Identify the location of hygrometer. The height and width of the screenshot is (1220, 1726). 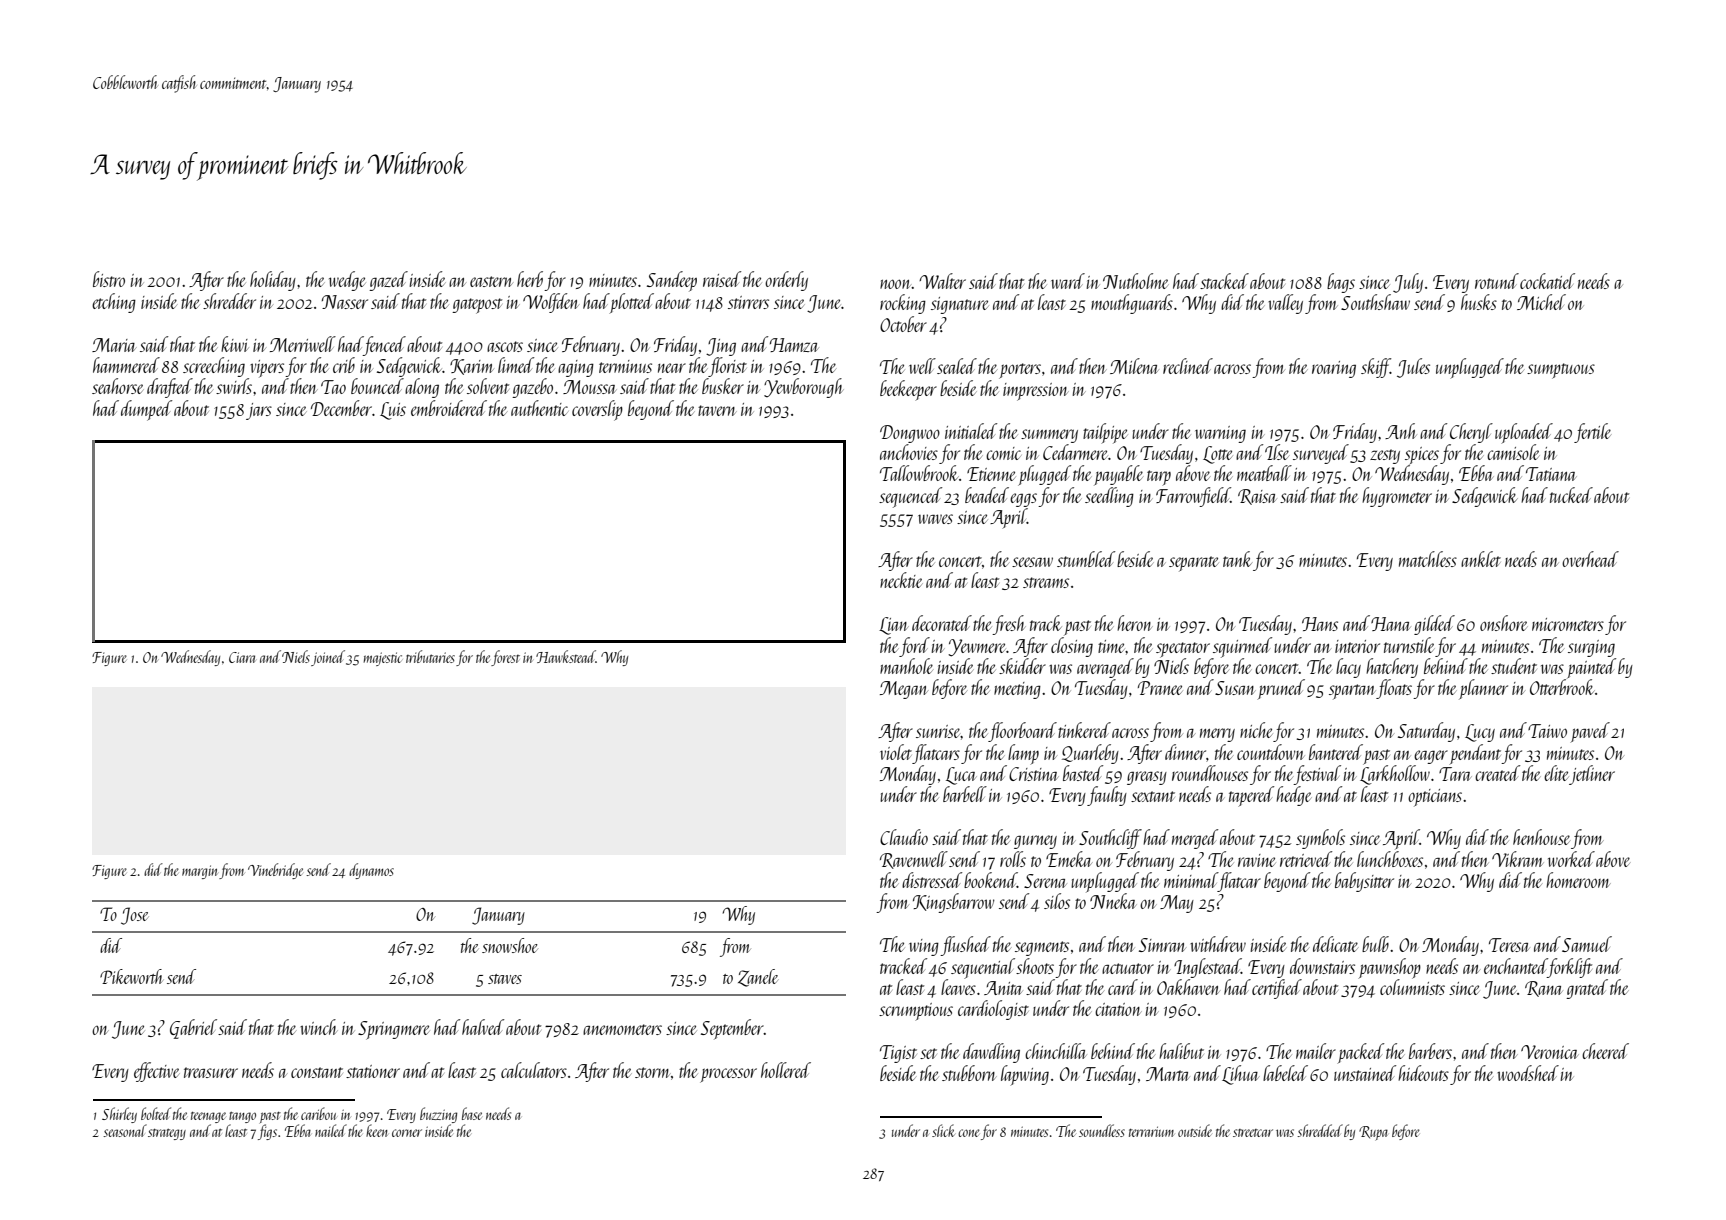
(1397, 497).
